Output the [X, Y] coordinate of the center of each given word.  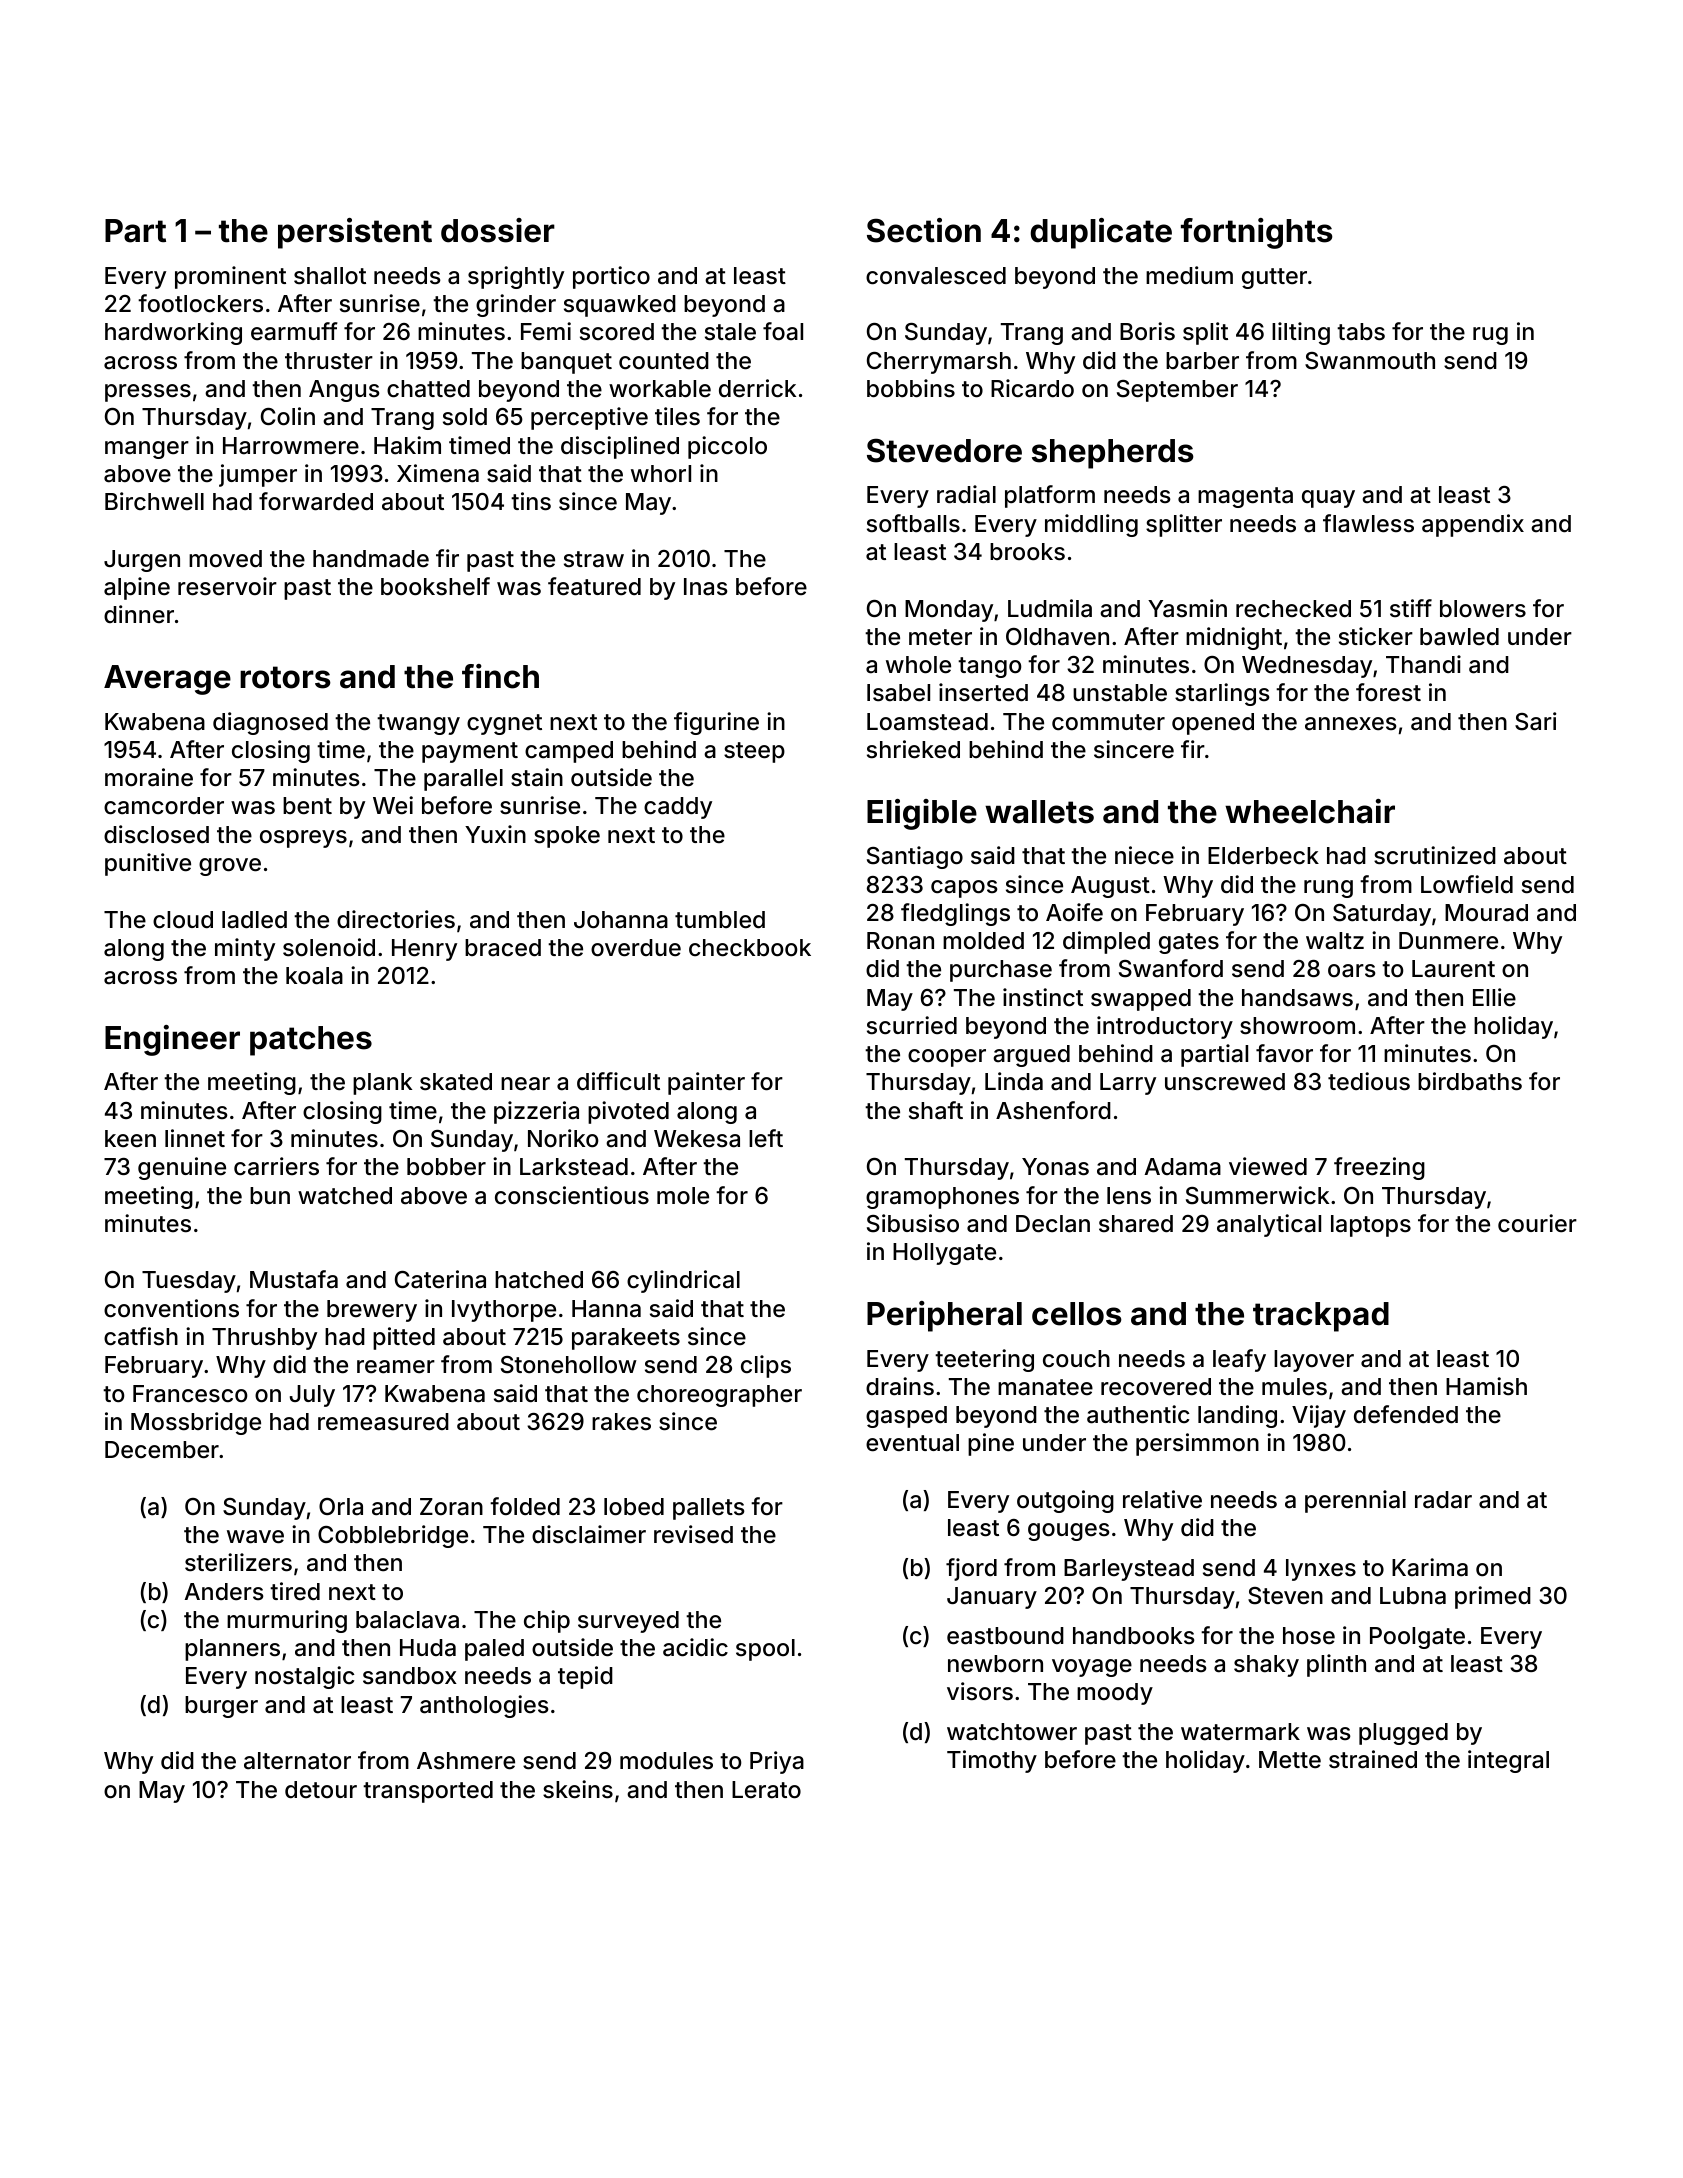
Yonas [1055, 1167]
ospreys [303, 839]
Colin [288, 416]
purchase [1001, 971]
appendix [1473, 525]
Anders [224, 1592]
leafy [1239, 1360]
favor [1284, 1053]
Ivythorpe [504, 1311]
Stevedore [944, 450]
